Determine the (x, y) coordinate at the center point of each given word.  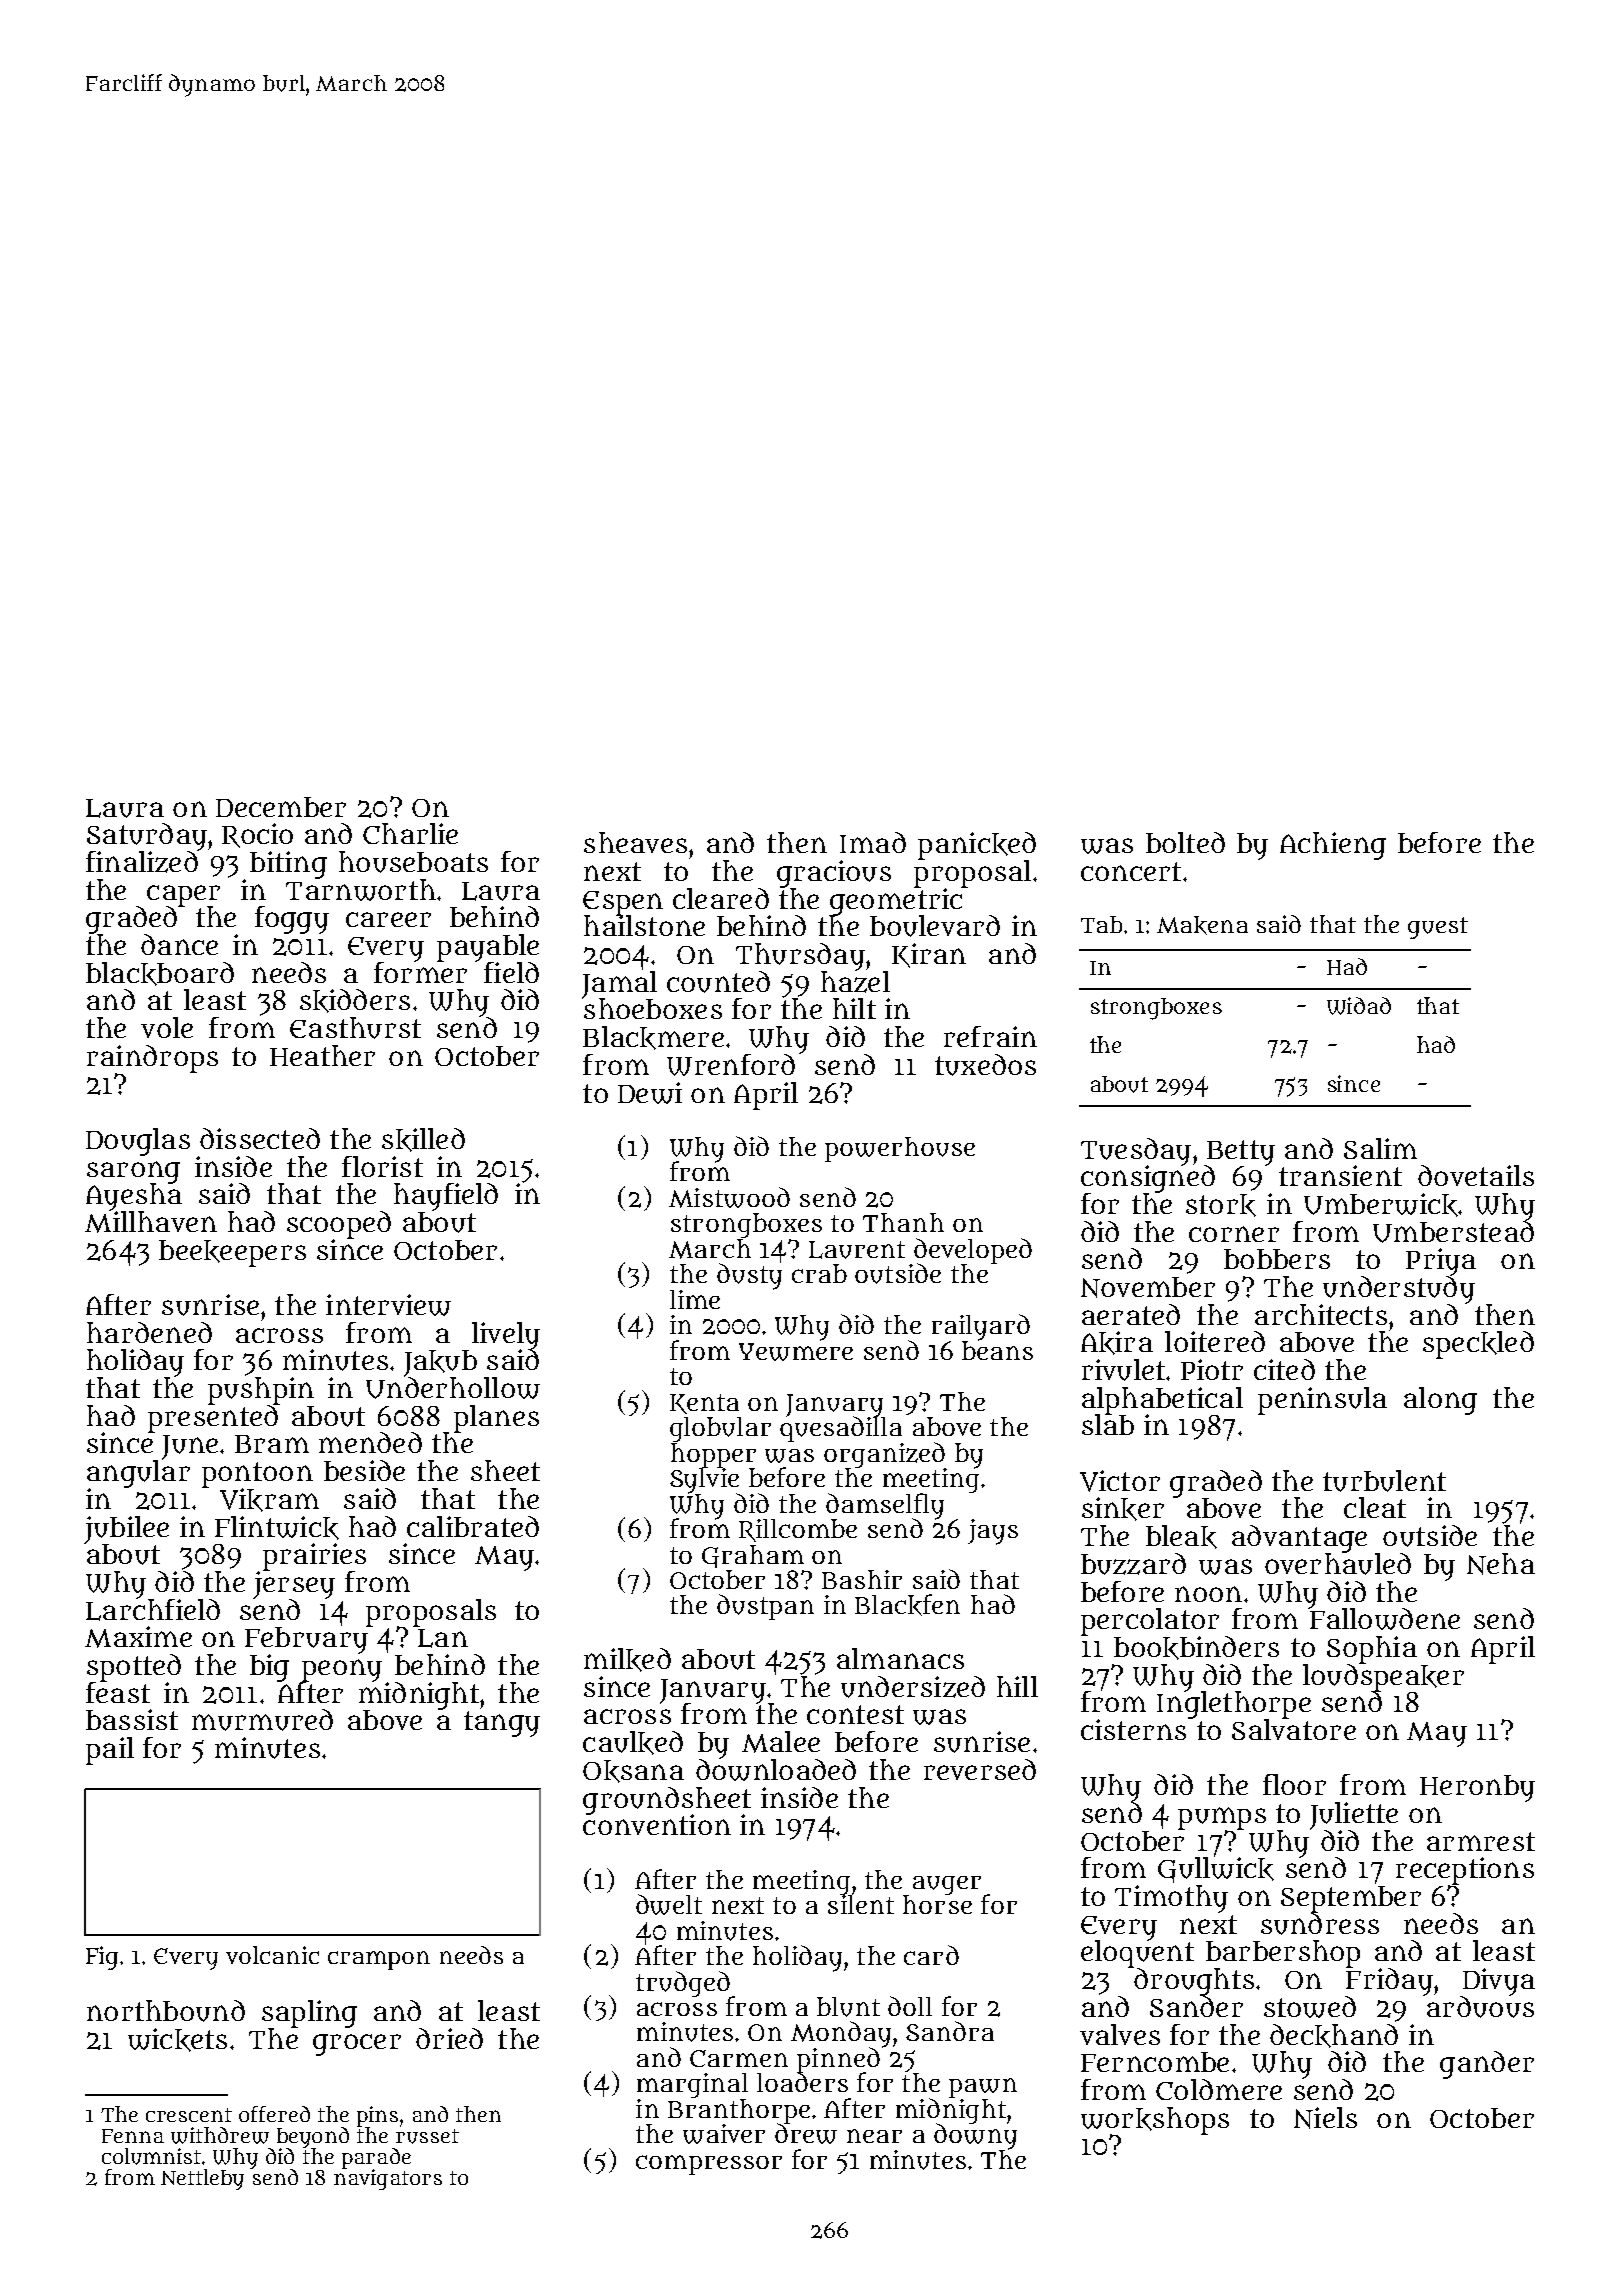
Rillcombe (798, 1530)
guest (1438, 928)
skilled (423, 1140)
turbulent (1384, 1481)
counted (718, 982)
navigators (388, 2179)
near (874, 2136)
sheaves (635, 842)
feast (118, 1692)
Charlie (410, 833)
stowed (1310, 2007)
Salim (1380, 1148)
